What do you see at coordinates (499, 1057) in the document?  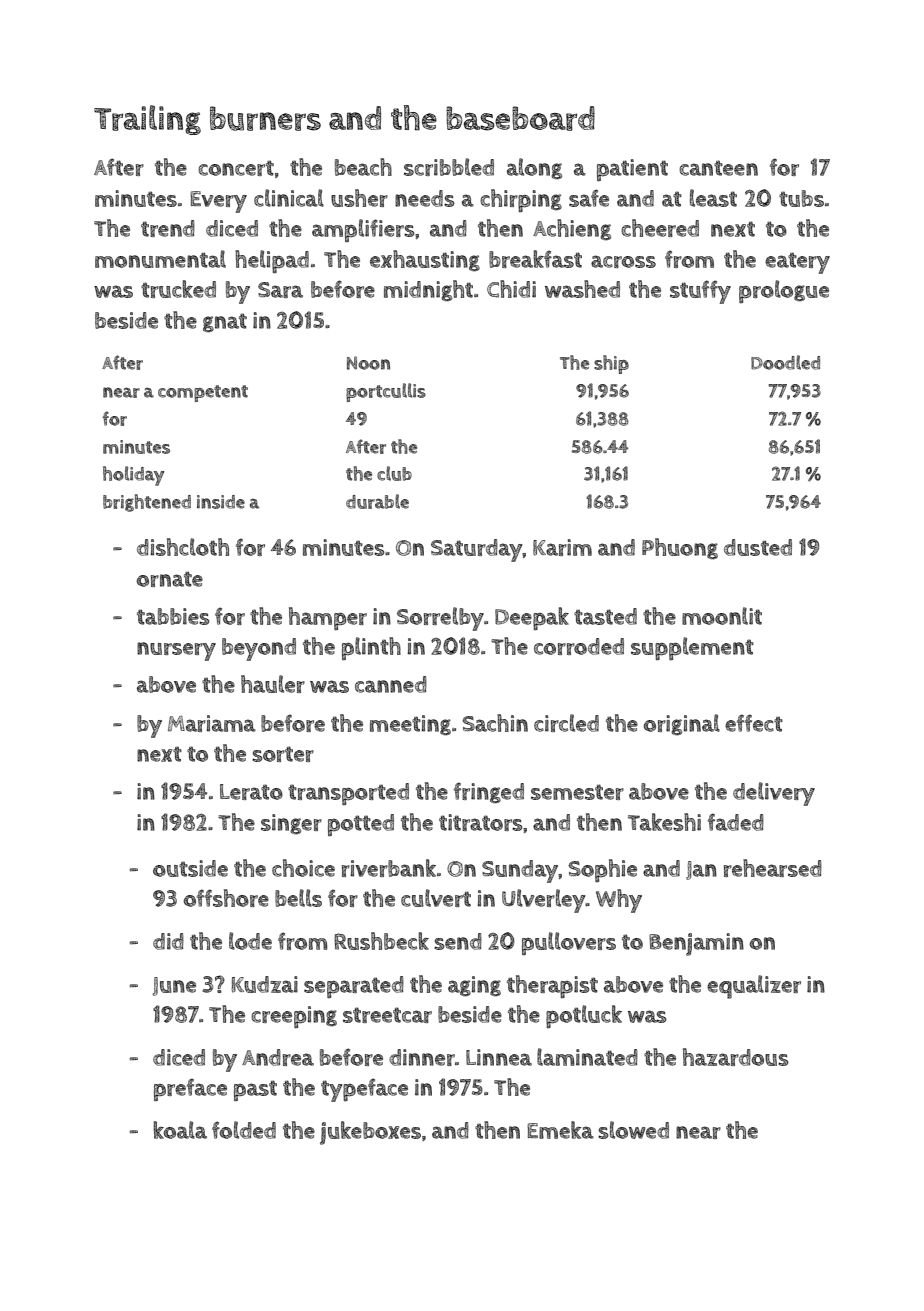 I see `Linnea` at bounding box center [499, 1057].
